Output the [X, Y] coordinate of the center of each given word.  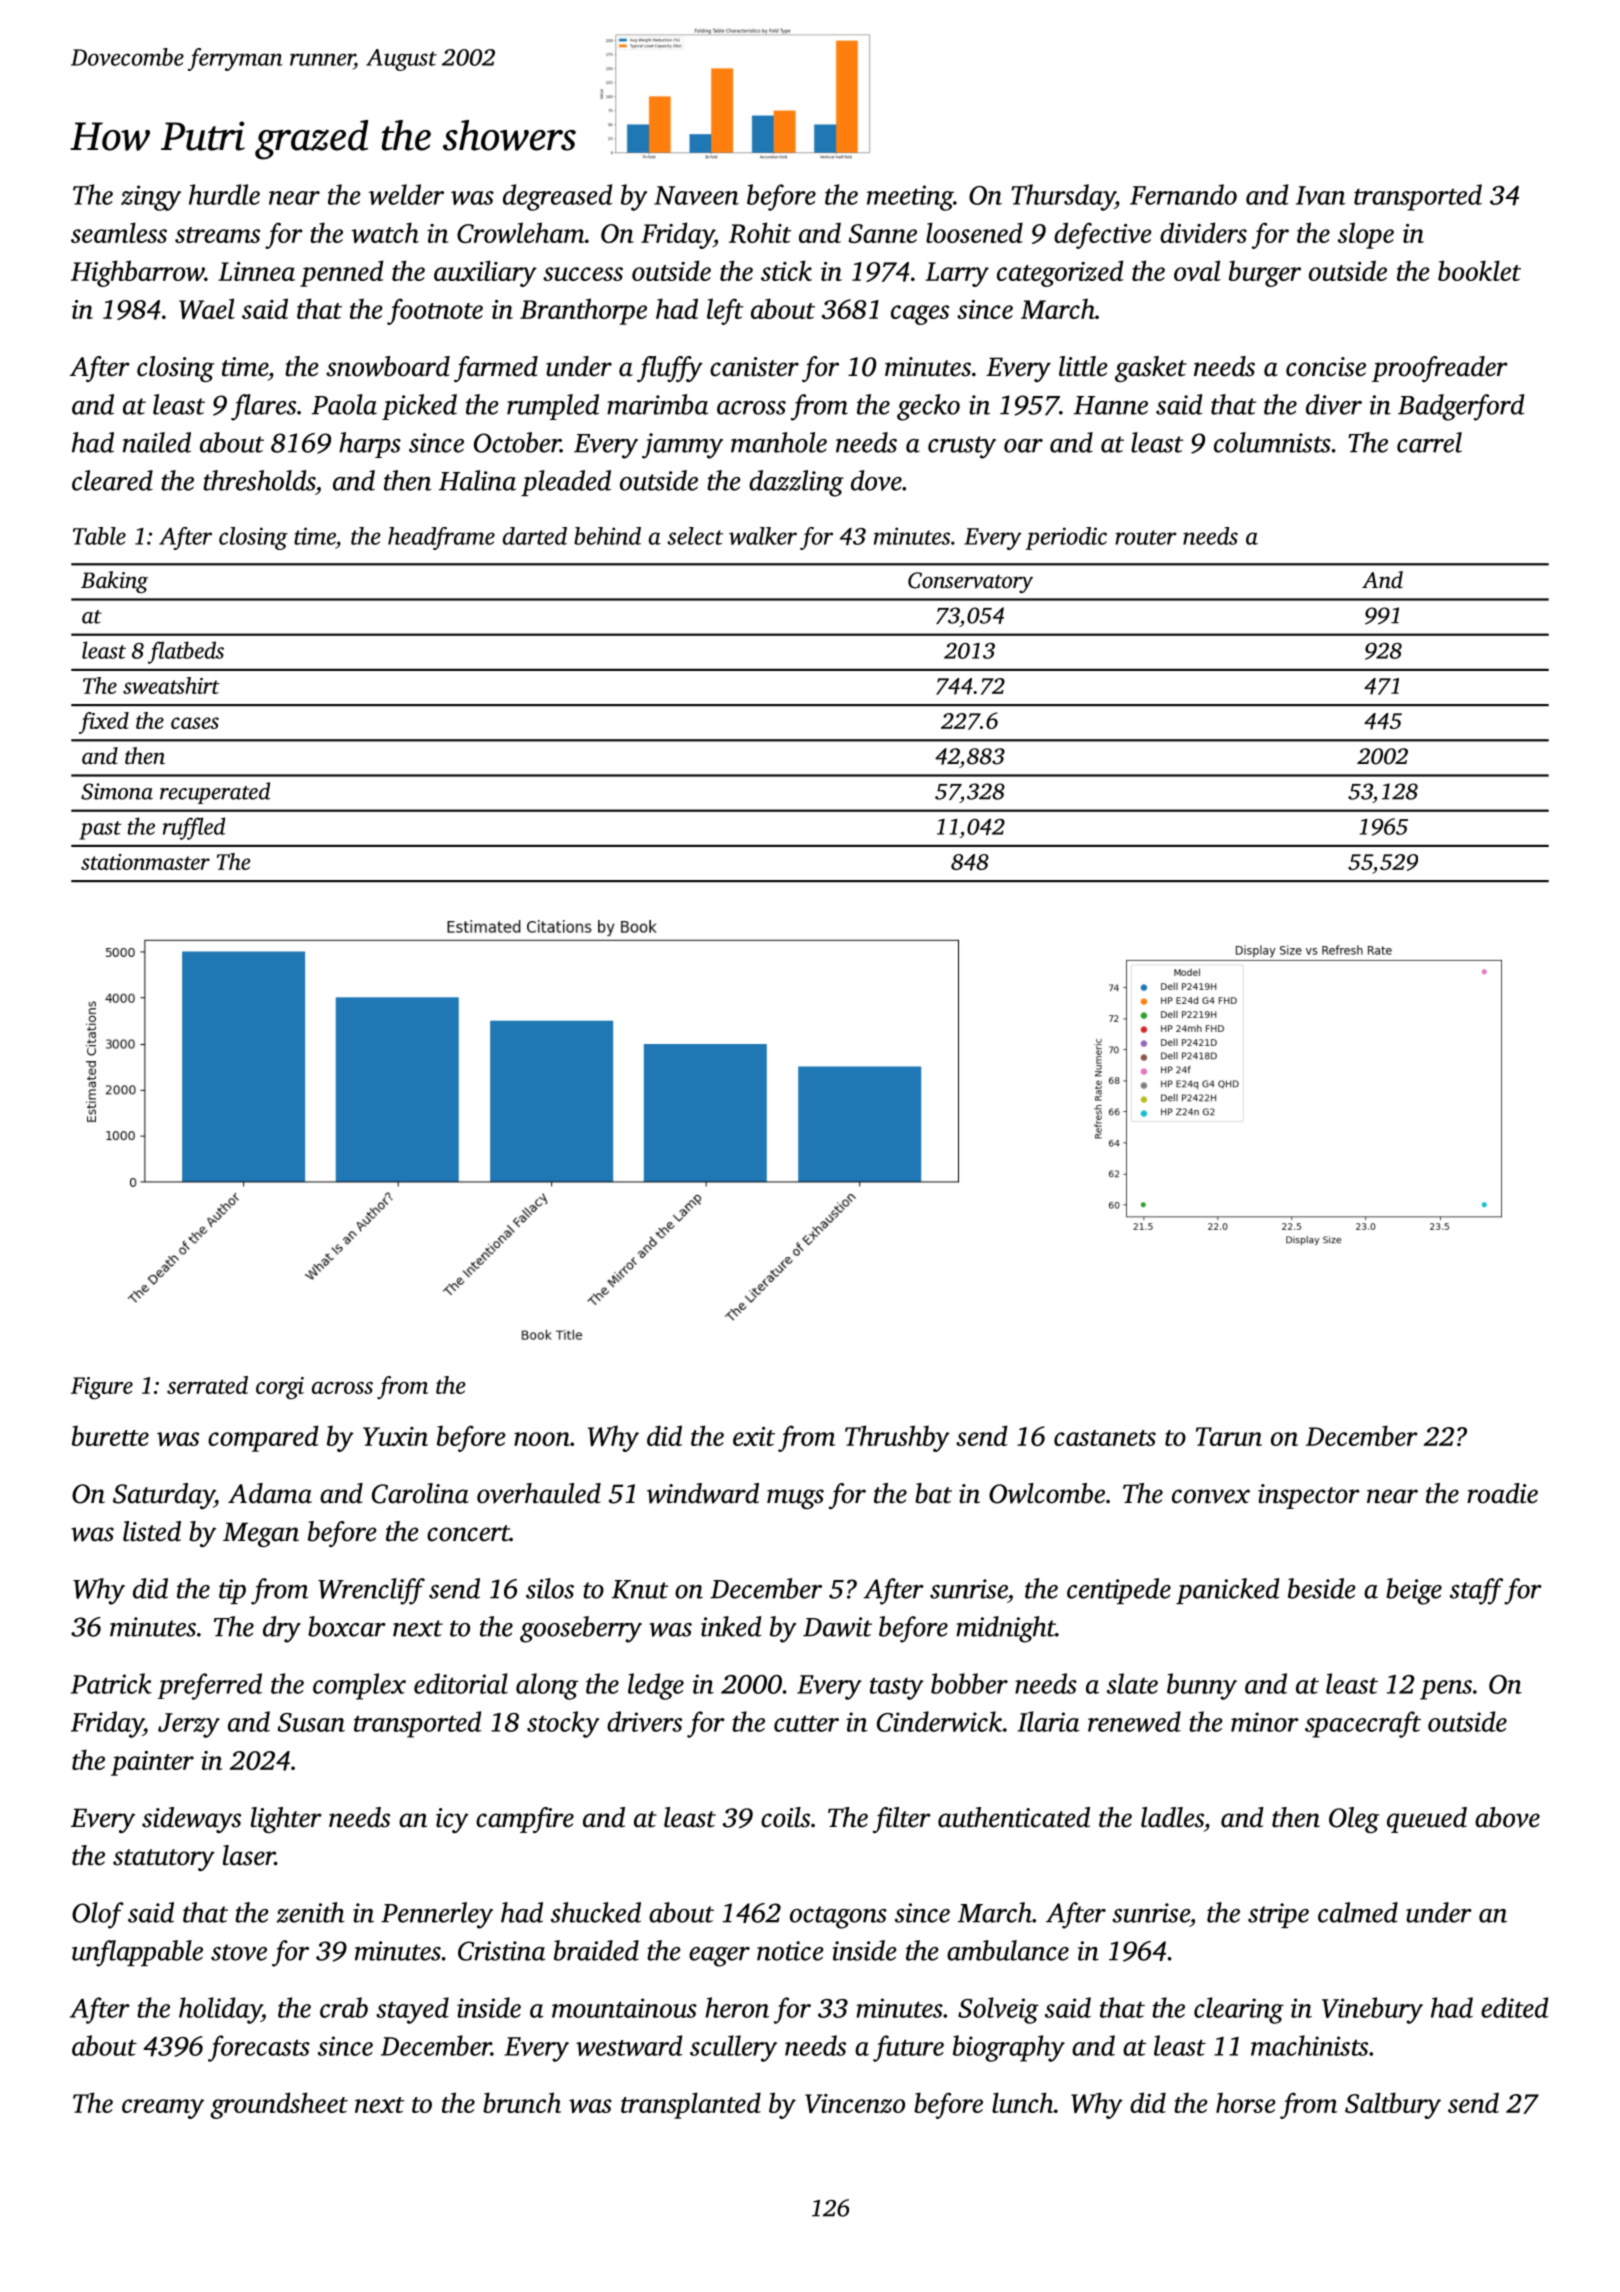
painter [152, 1763]
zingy [151, 198]
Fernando [1183, 194]
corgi [280, 1388]
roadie [1502, 1493]
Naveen [696, 195]
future [908, 2048]
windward [703, 1493]
